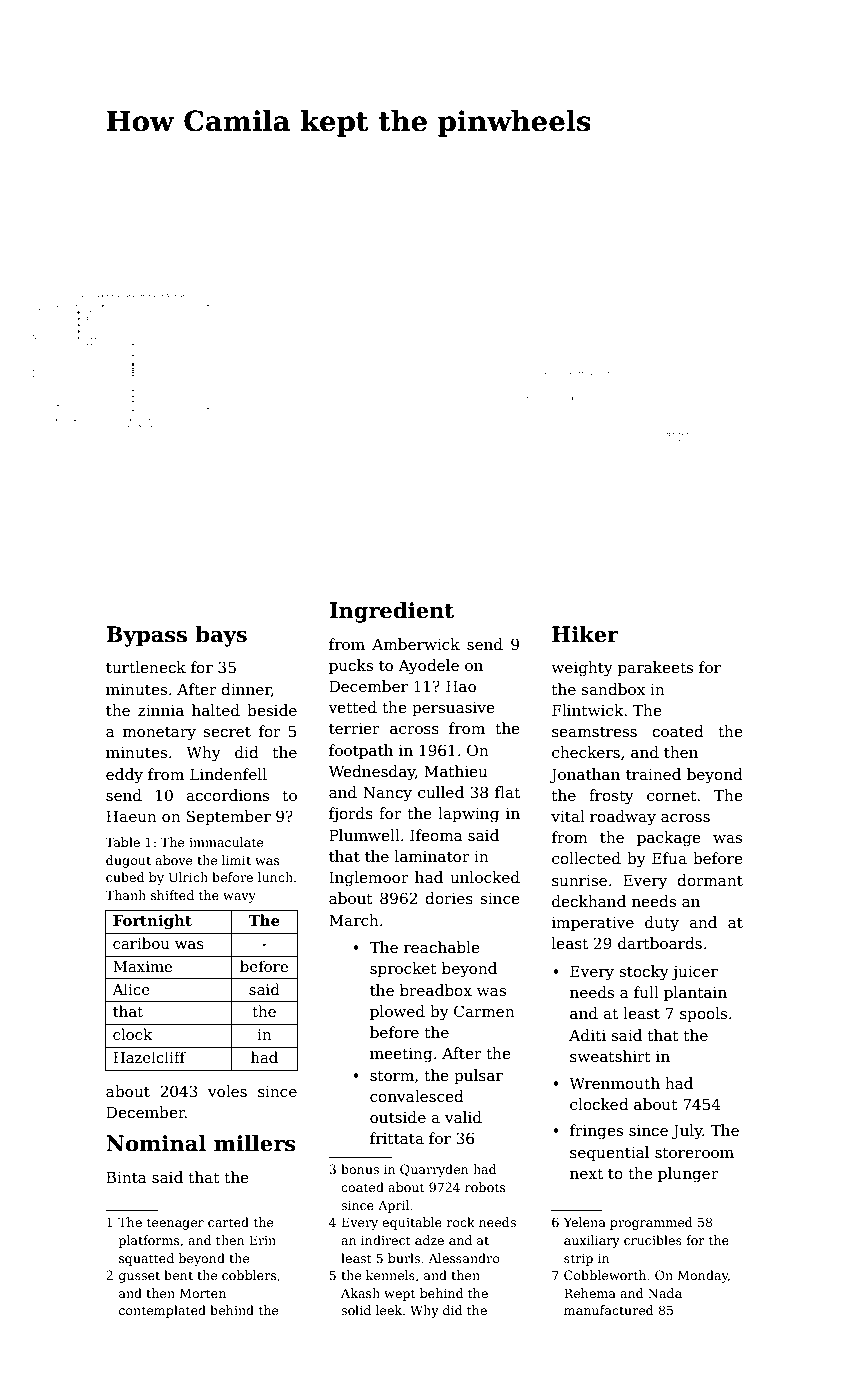 The height and width of the document is (1400, 849). Describe the element at coordinates (146, 636) in the document. I see `Bypass` at that location.
